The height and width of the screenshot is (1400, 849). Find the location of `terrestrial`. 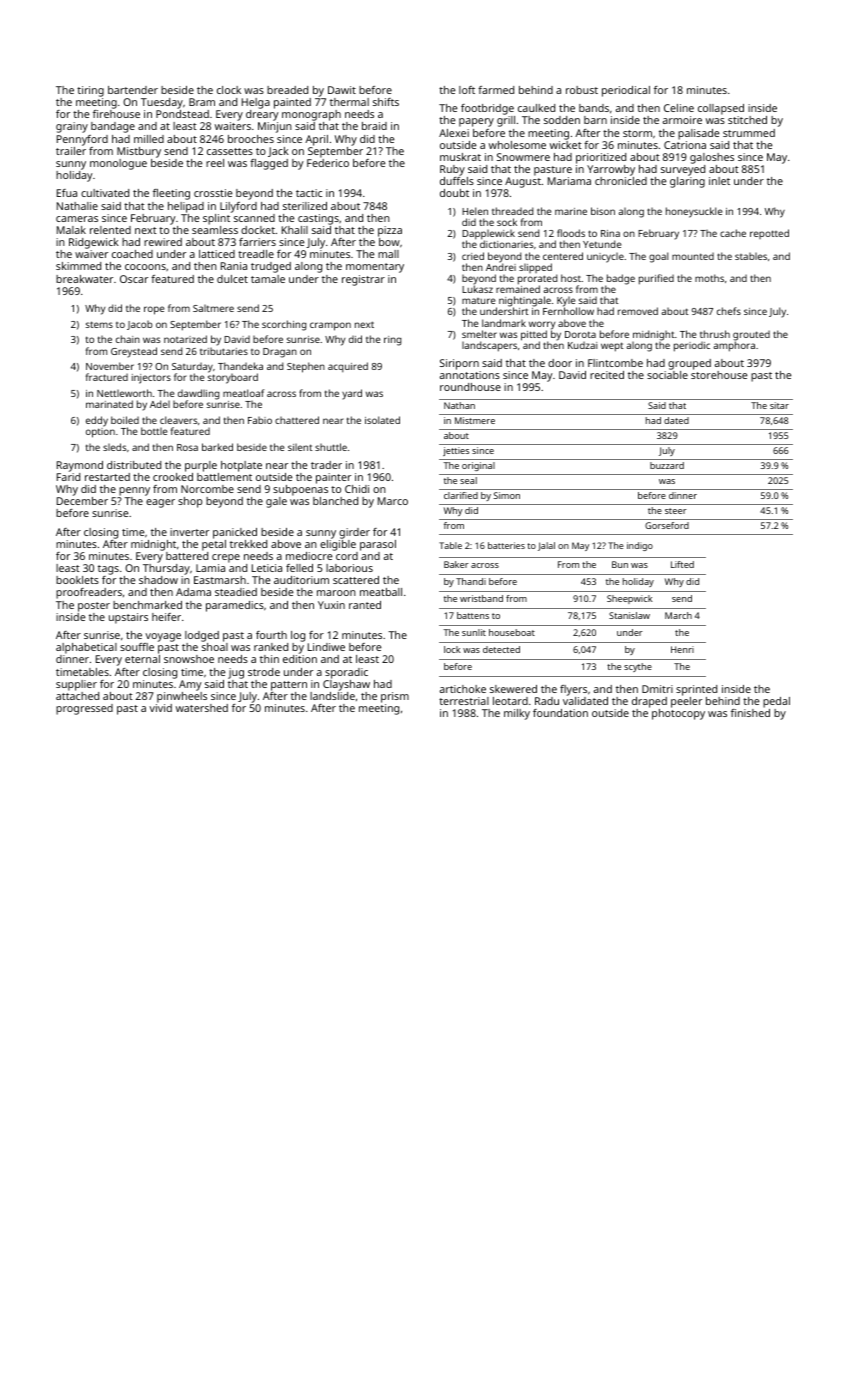

terrestrial is located at coordinates (464, 701).
